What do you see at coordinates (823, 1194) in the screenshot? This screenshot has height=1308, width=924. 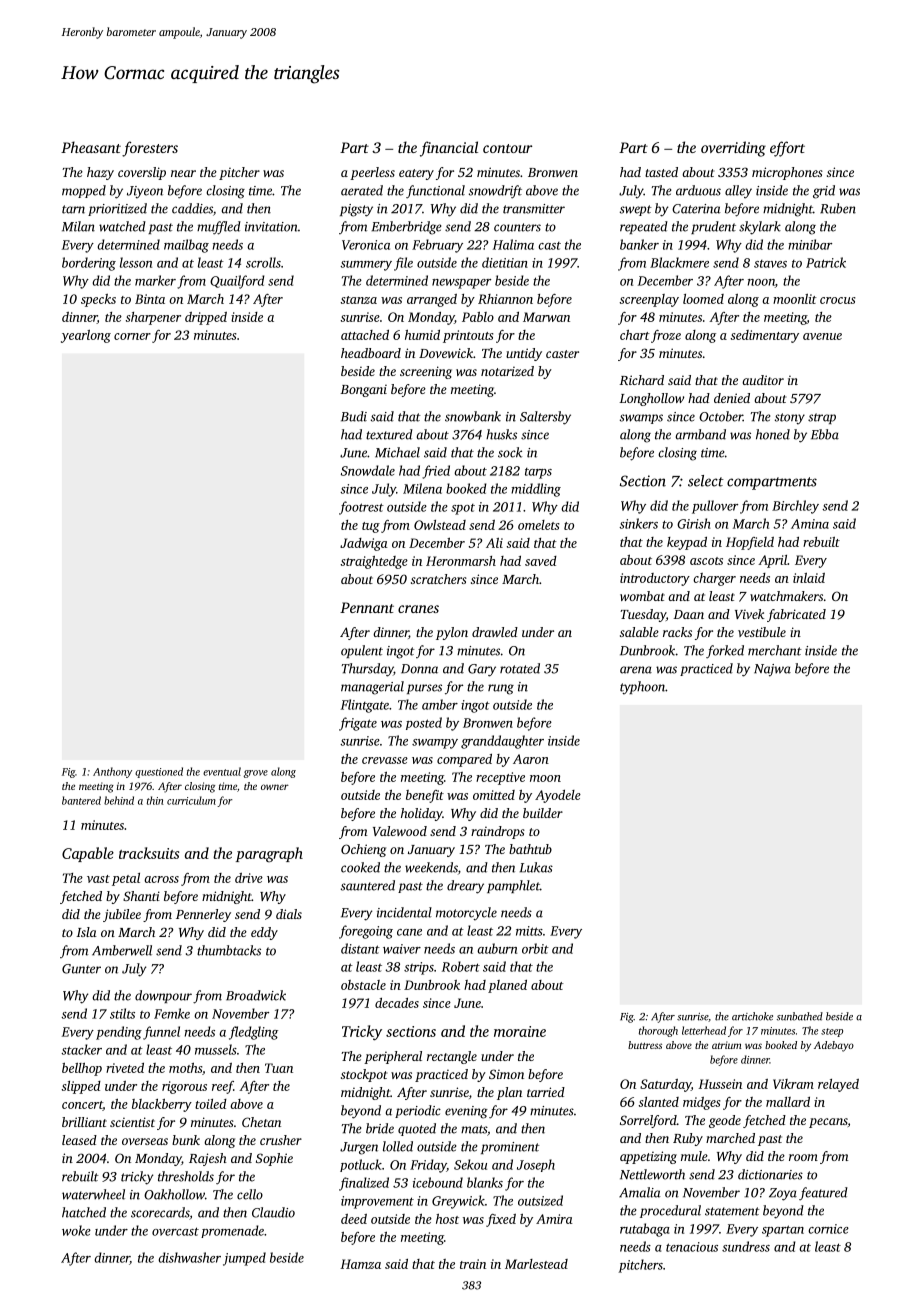 I see `featured` at bounding box center [823, 1194].
